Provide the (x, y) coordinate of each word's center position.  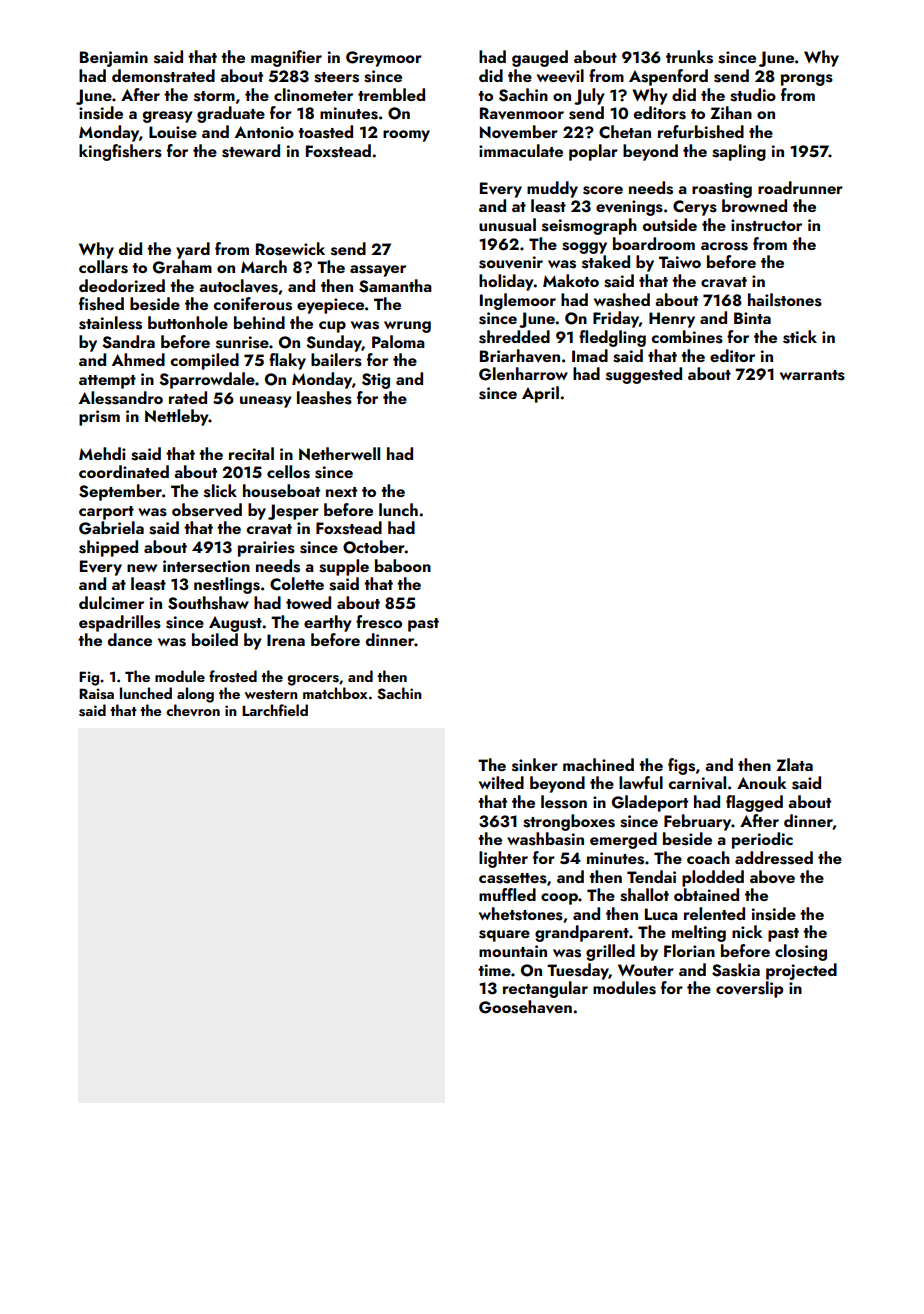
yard (193, 250)
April (540, 394)
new (142, 568)
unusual (507, 225)
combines (687, 337)
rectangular (545, 989)
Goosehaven (525, 1007)
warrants (812, 375)
